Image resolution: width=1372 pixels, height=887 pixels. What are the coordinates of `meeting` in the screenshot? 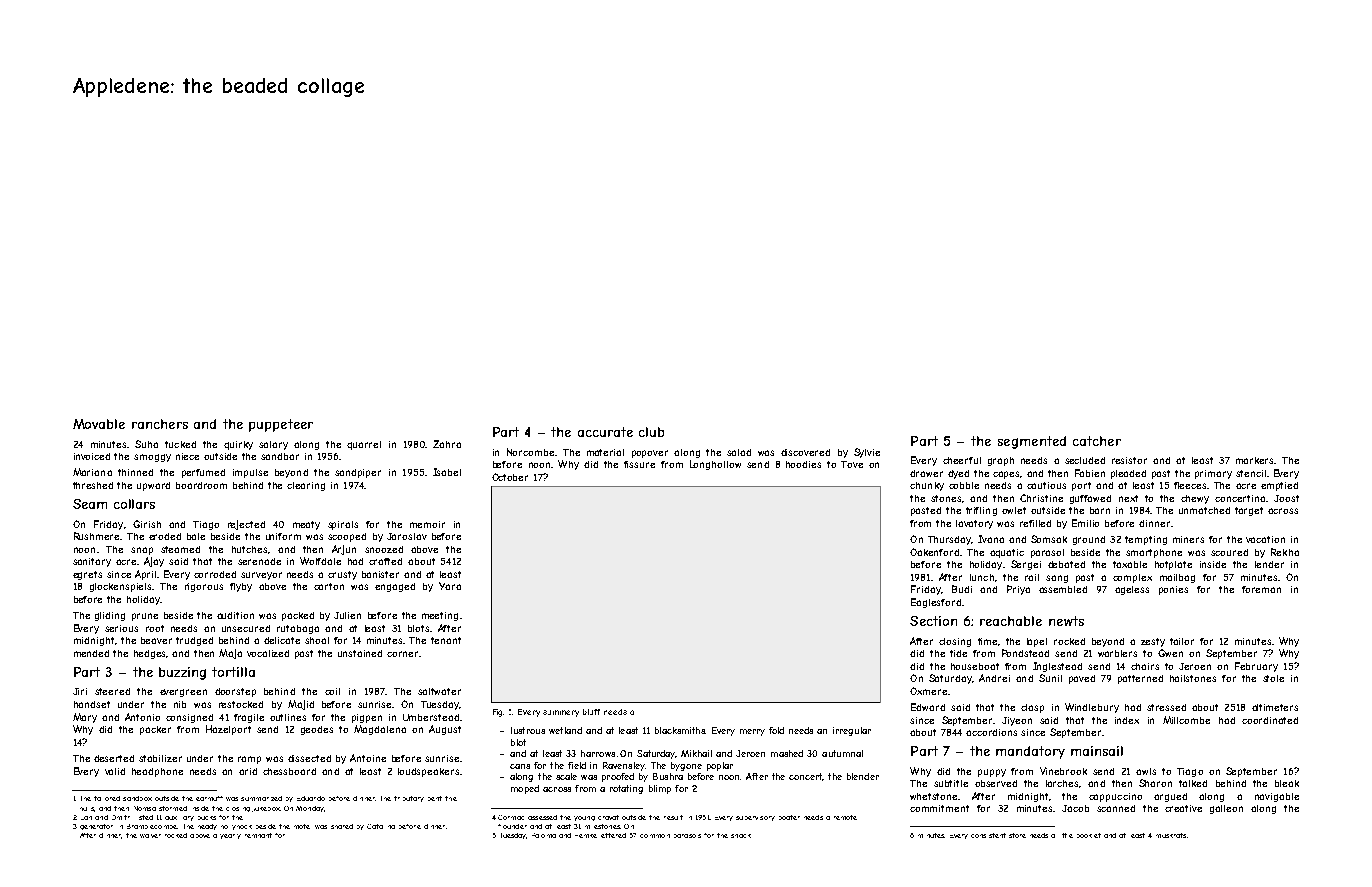 It's located at (440, 616).
